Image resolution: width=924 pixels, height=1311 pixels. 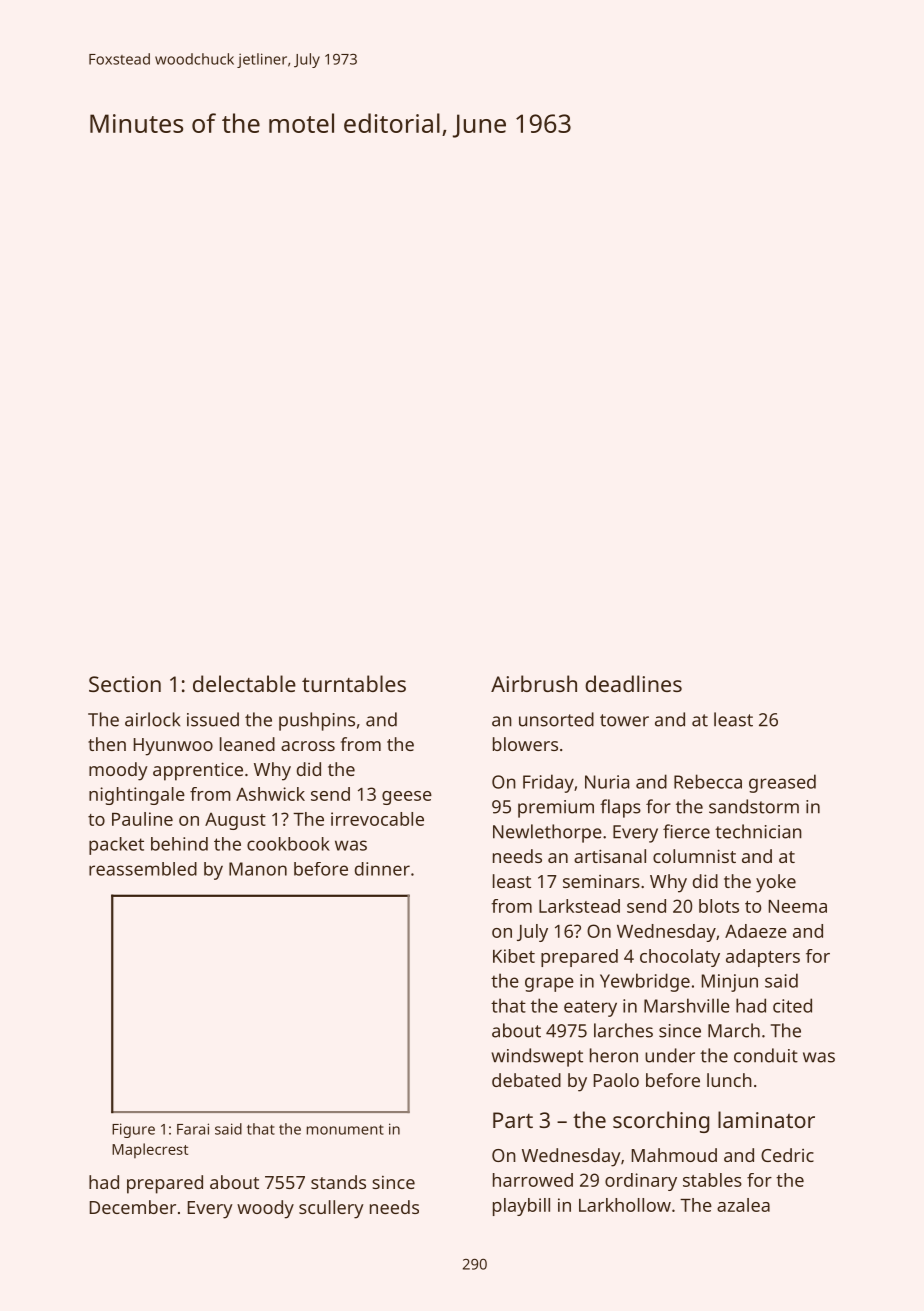 What do you see at coordinates (265, 1209) in the screenshot?
I see `woody` at bounding box center [265, 1209].
